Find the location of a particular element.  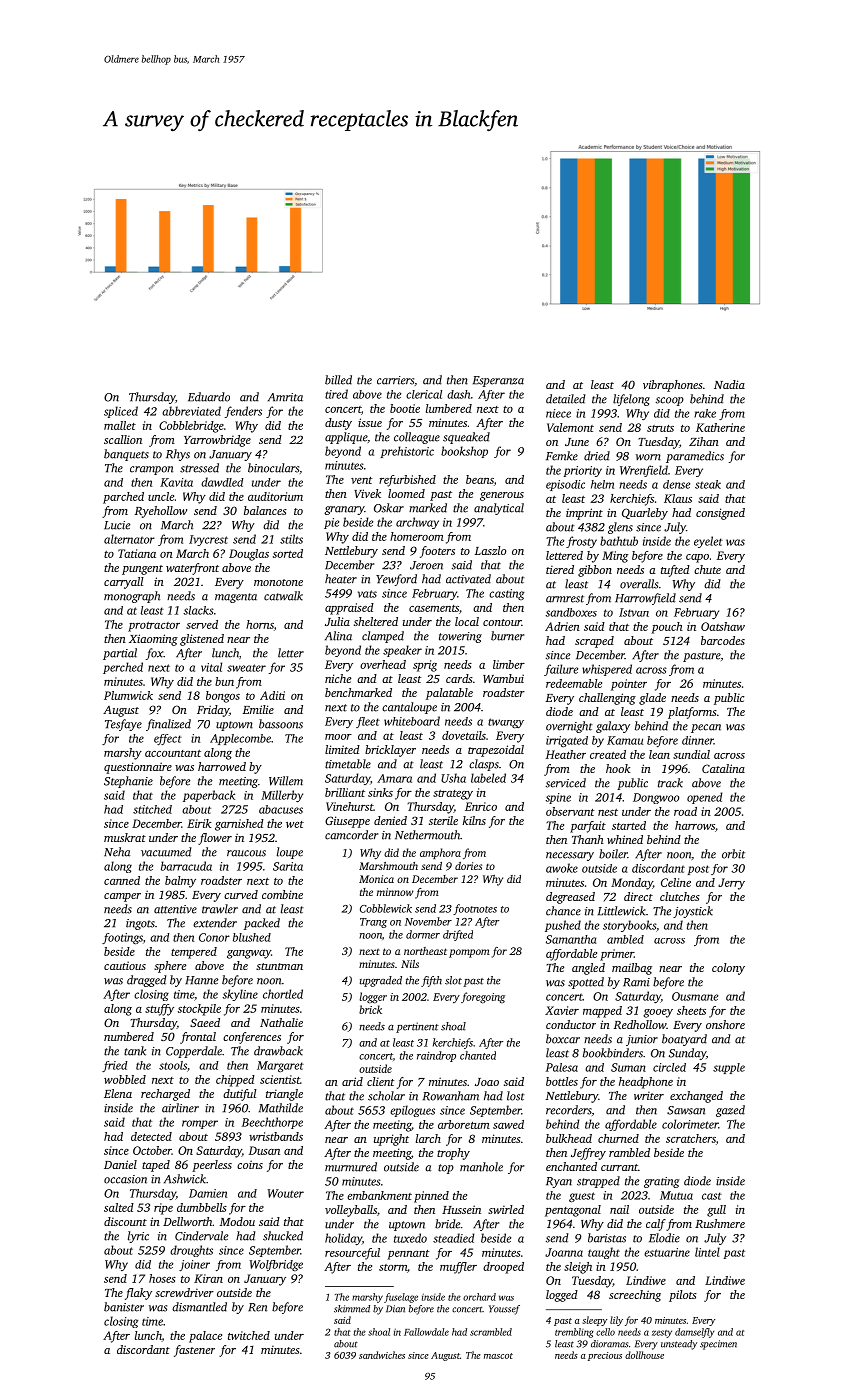

Hussein is located at coordinates (461, 1209).
